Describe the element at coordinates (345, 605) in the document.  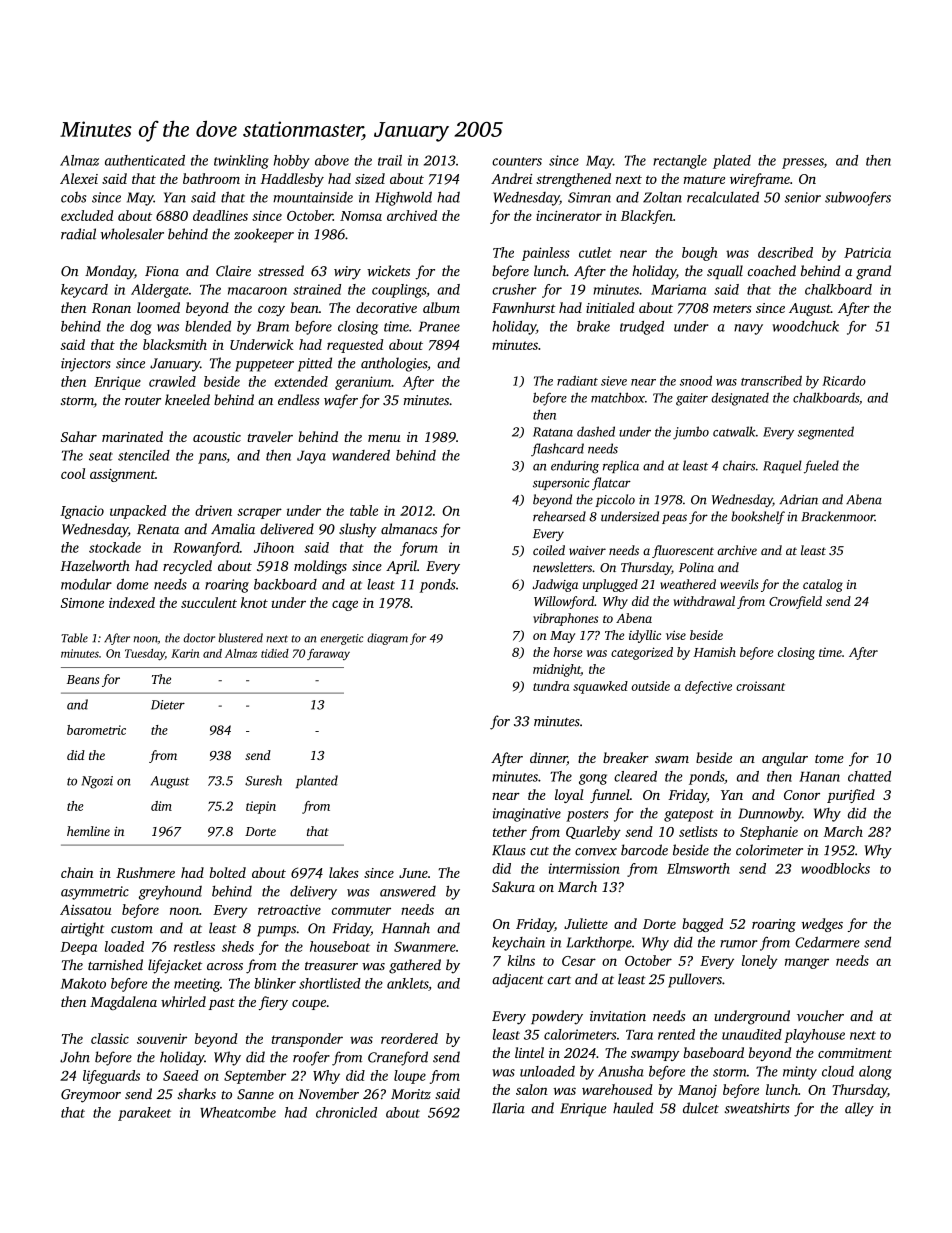
I see `cage` at that location.
